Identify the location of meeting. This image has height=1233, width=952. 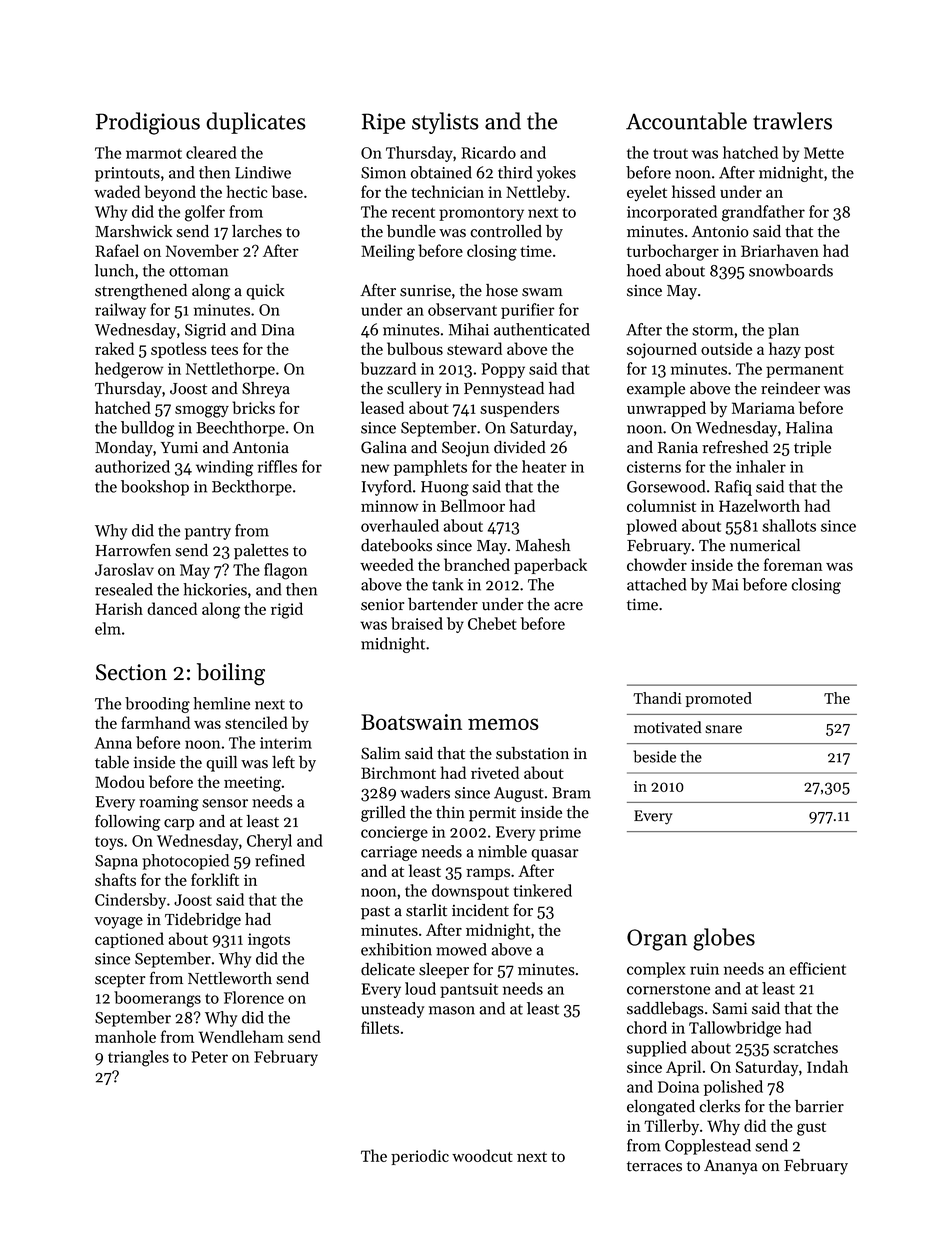
(252, 784).
